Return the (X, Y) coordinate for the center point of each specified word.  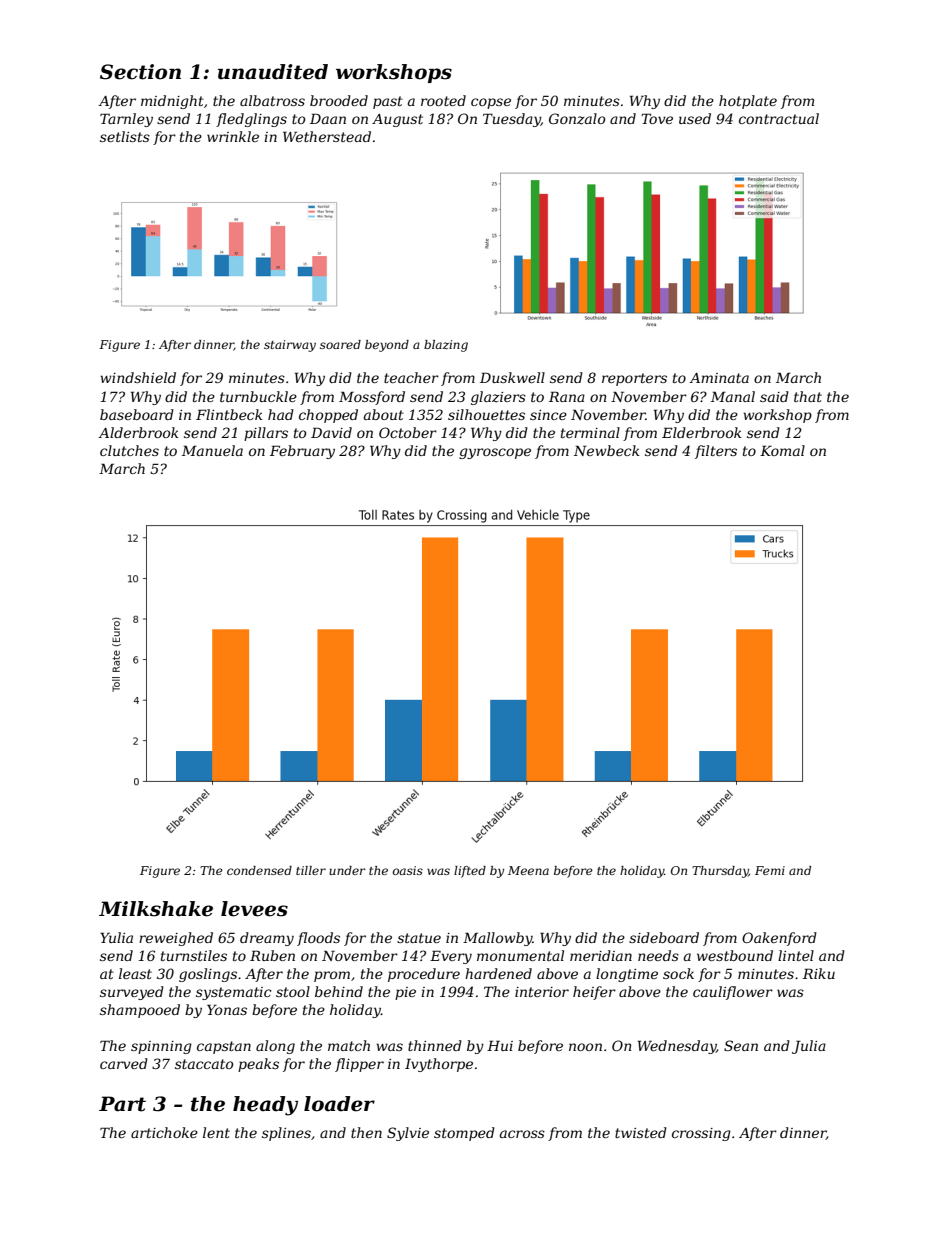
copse (491, 103)
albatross (272, 100)
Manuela (212, 450)
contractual (779, 118)
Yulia (116, 937)
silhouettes (486, 414)
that (808, 396)
